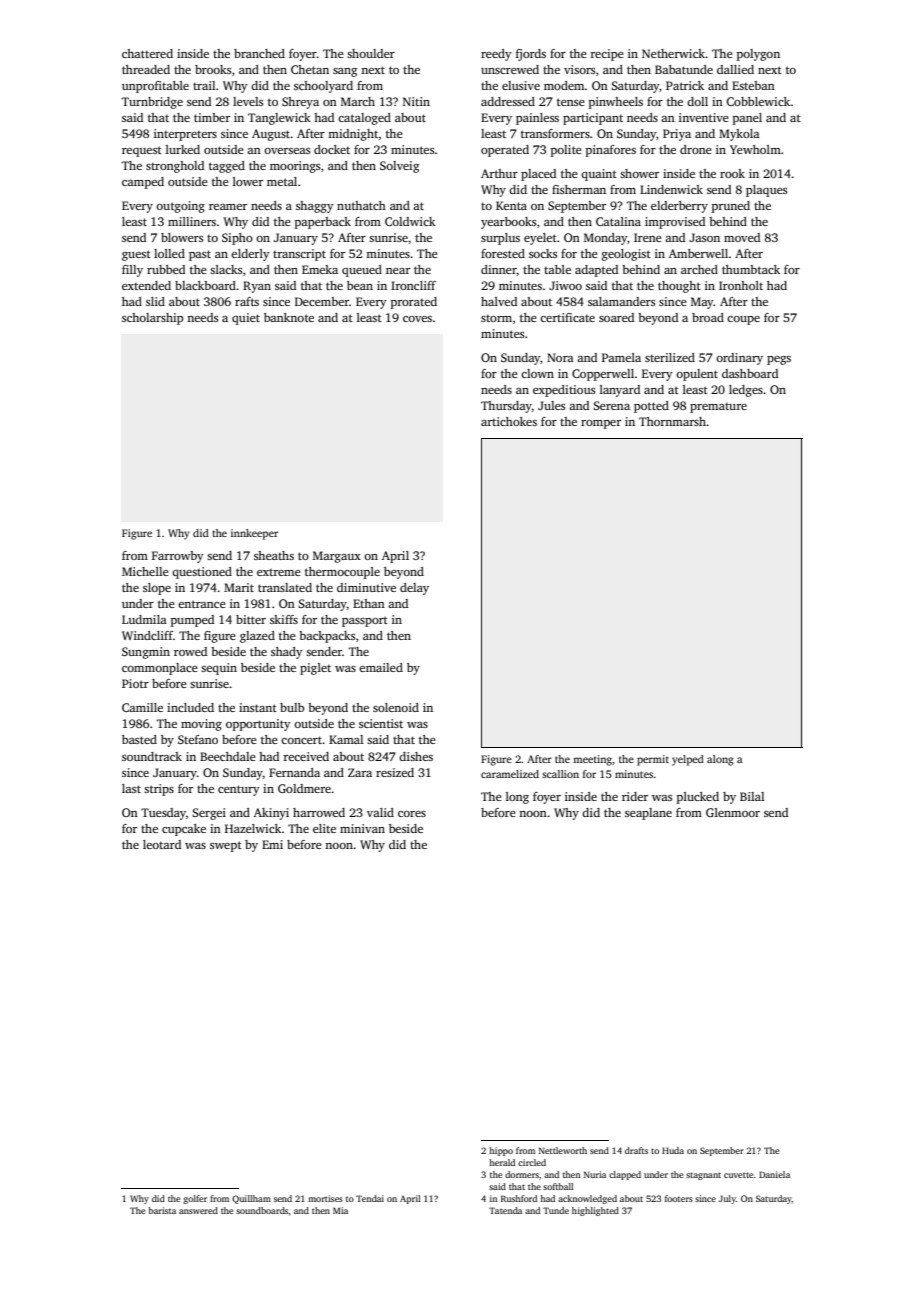 Image resolution: width=924 pixels, height=1308 pixels. I want to click on innkeeper, so click(254, 534).
